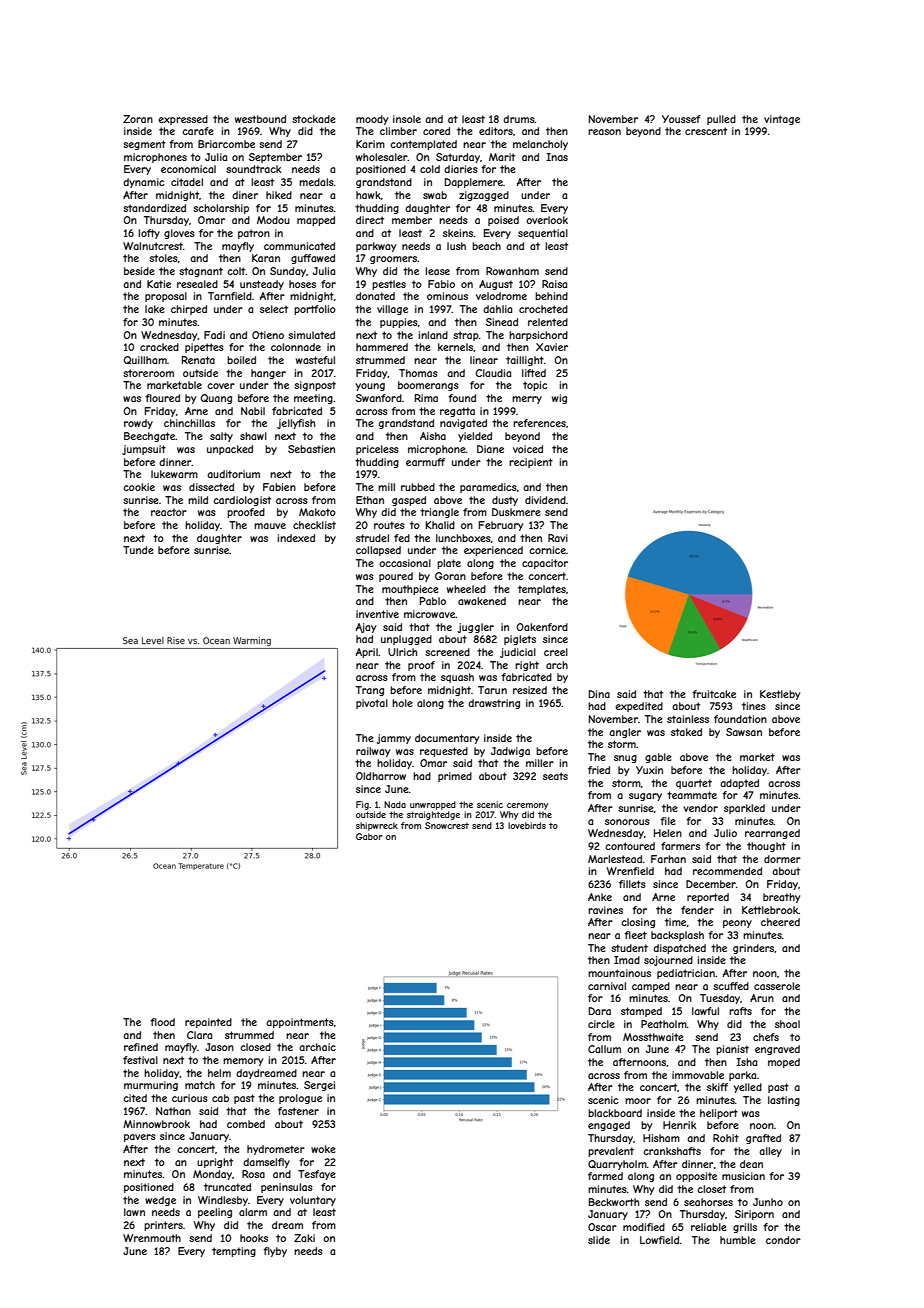 The height and width of the document is (1308, 924). Describe the element at coordinates (711, 1189) in the document. I see `closet` at that location.
